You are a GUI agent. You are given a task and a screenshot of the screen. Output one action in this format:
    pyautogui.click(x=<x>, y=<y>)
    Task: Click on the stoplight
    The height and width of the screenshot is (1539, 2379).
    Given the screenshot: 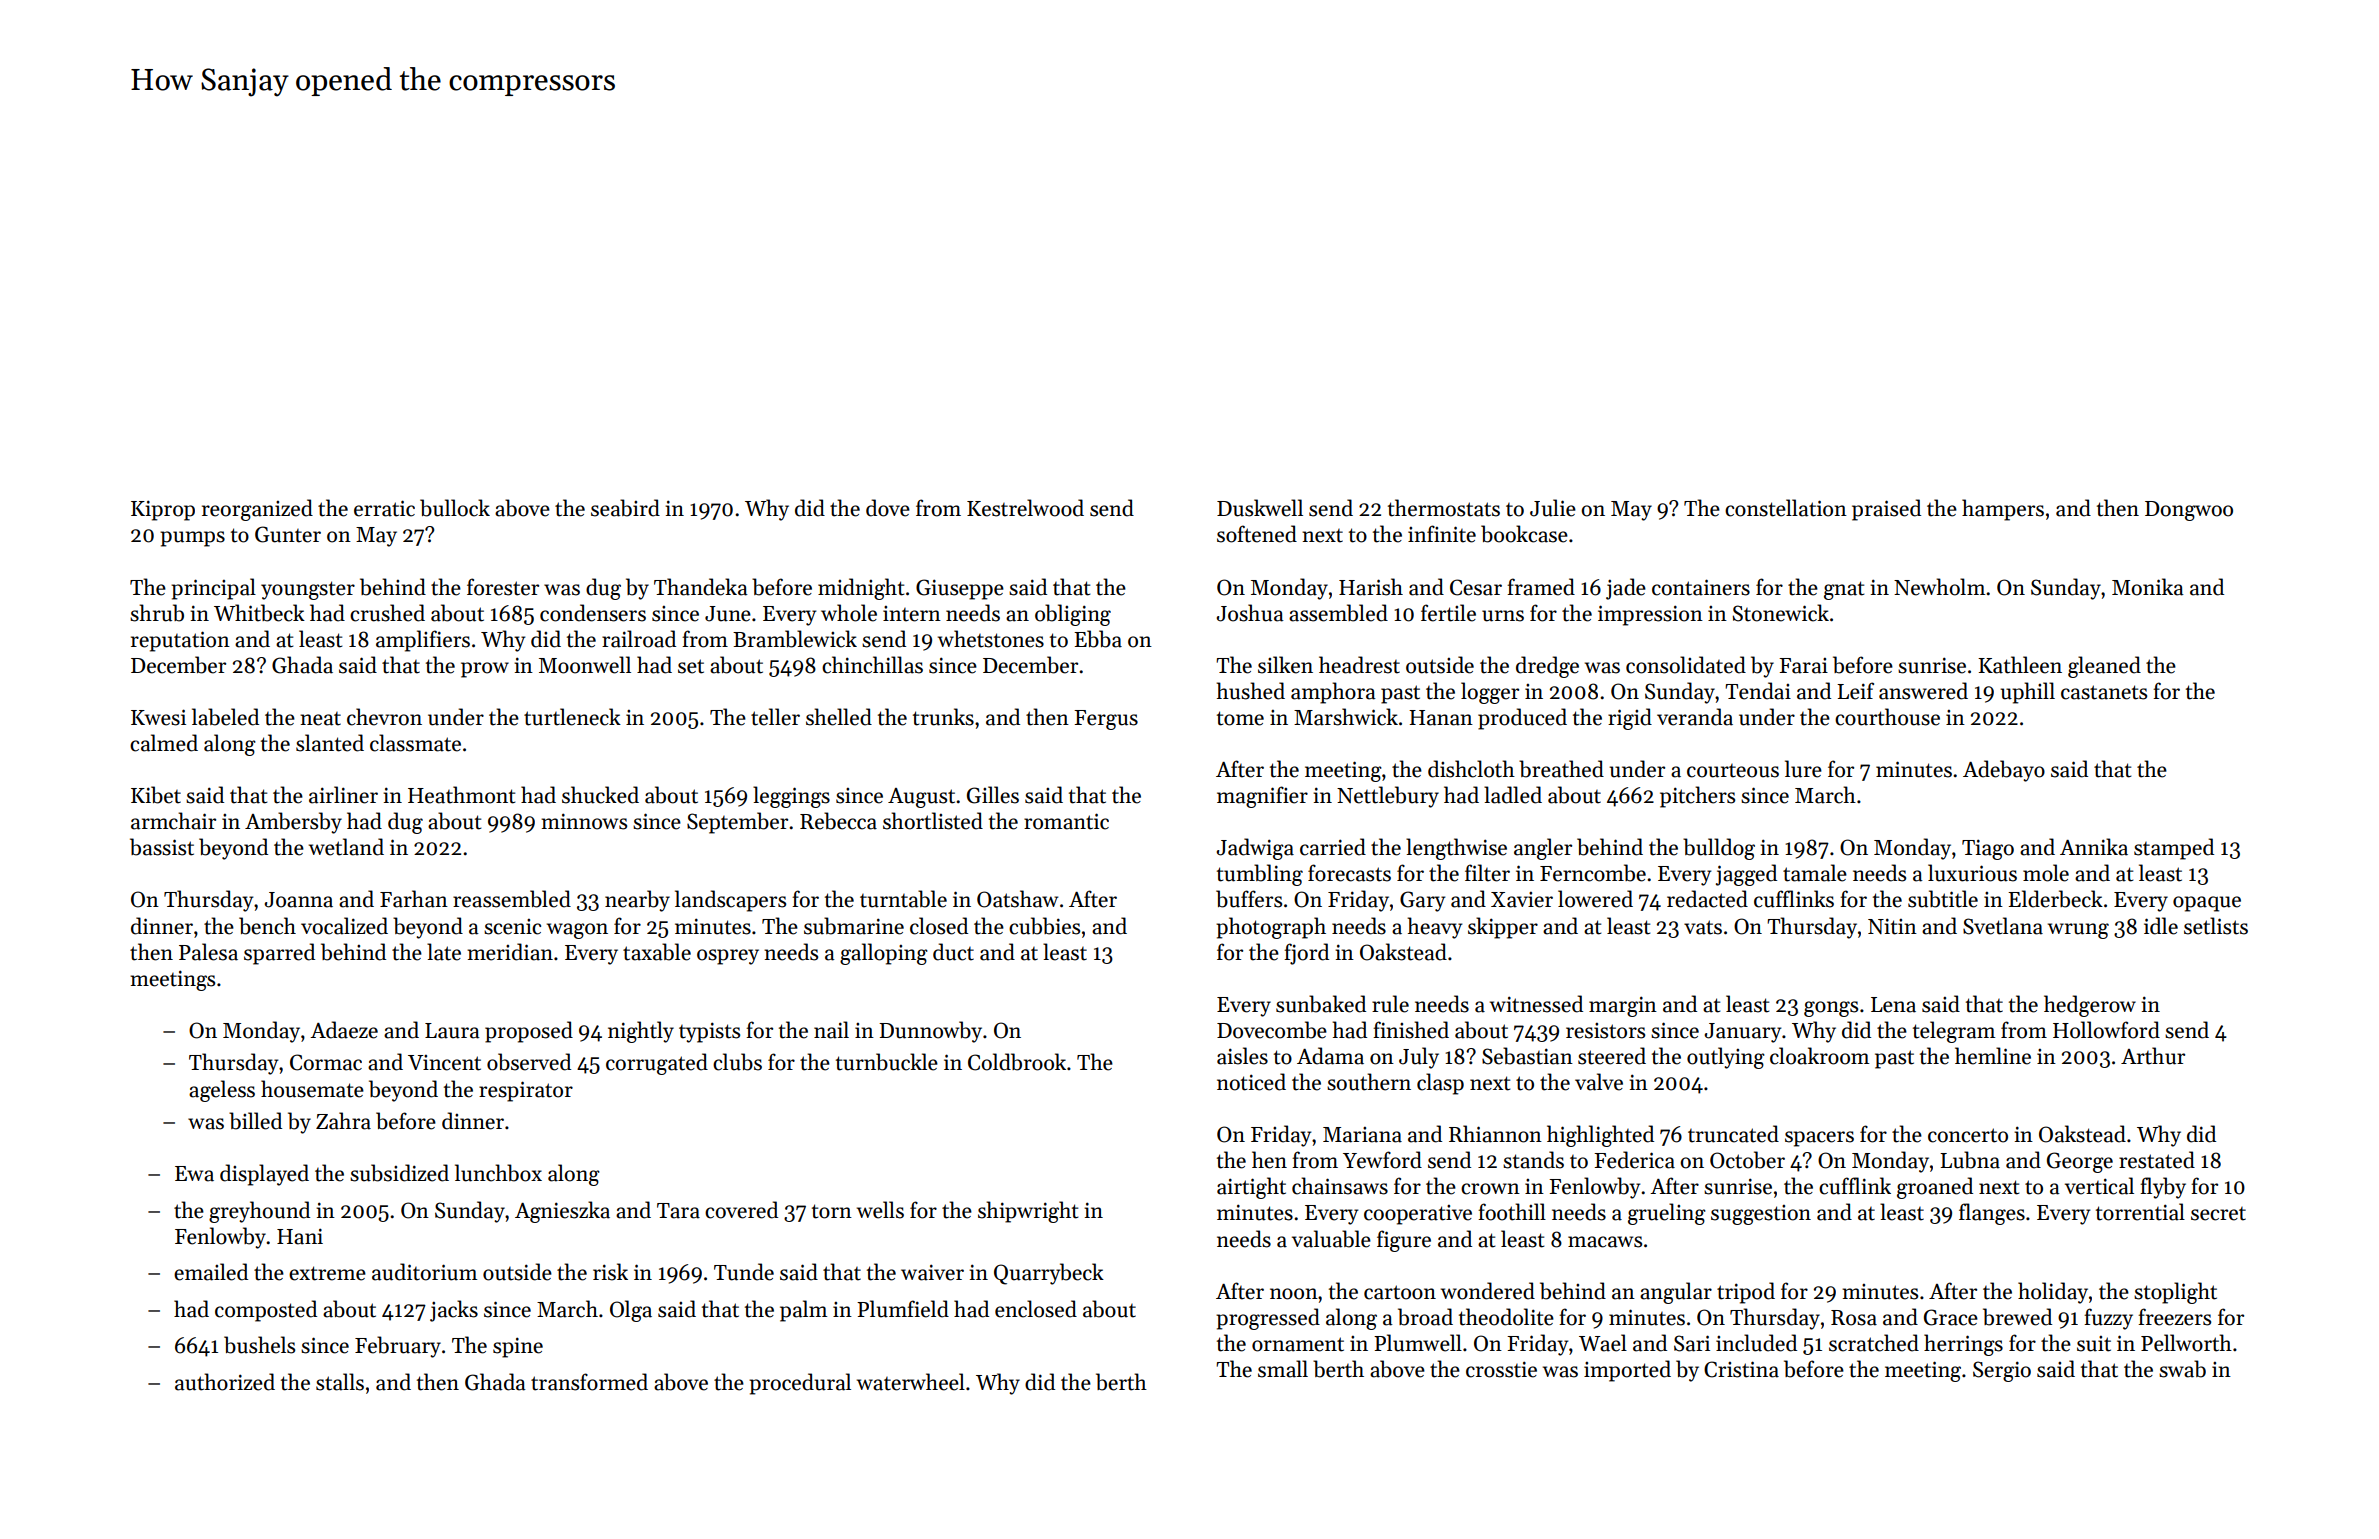 What is the action you would take?
    pyautogui.click(x=2175, y=1293)
